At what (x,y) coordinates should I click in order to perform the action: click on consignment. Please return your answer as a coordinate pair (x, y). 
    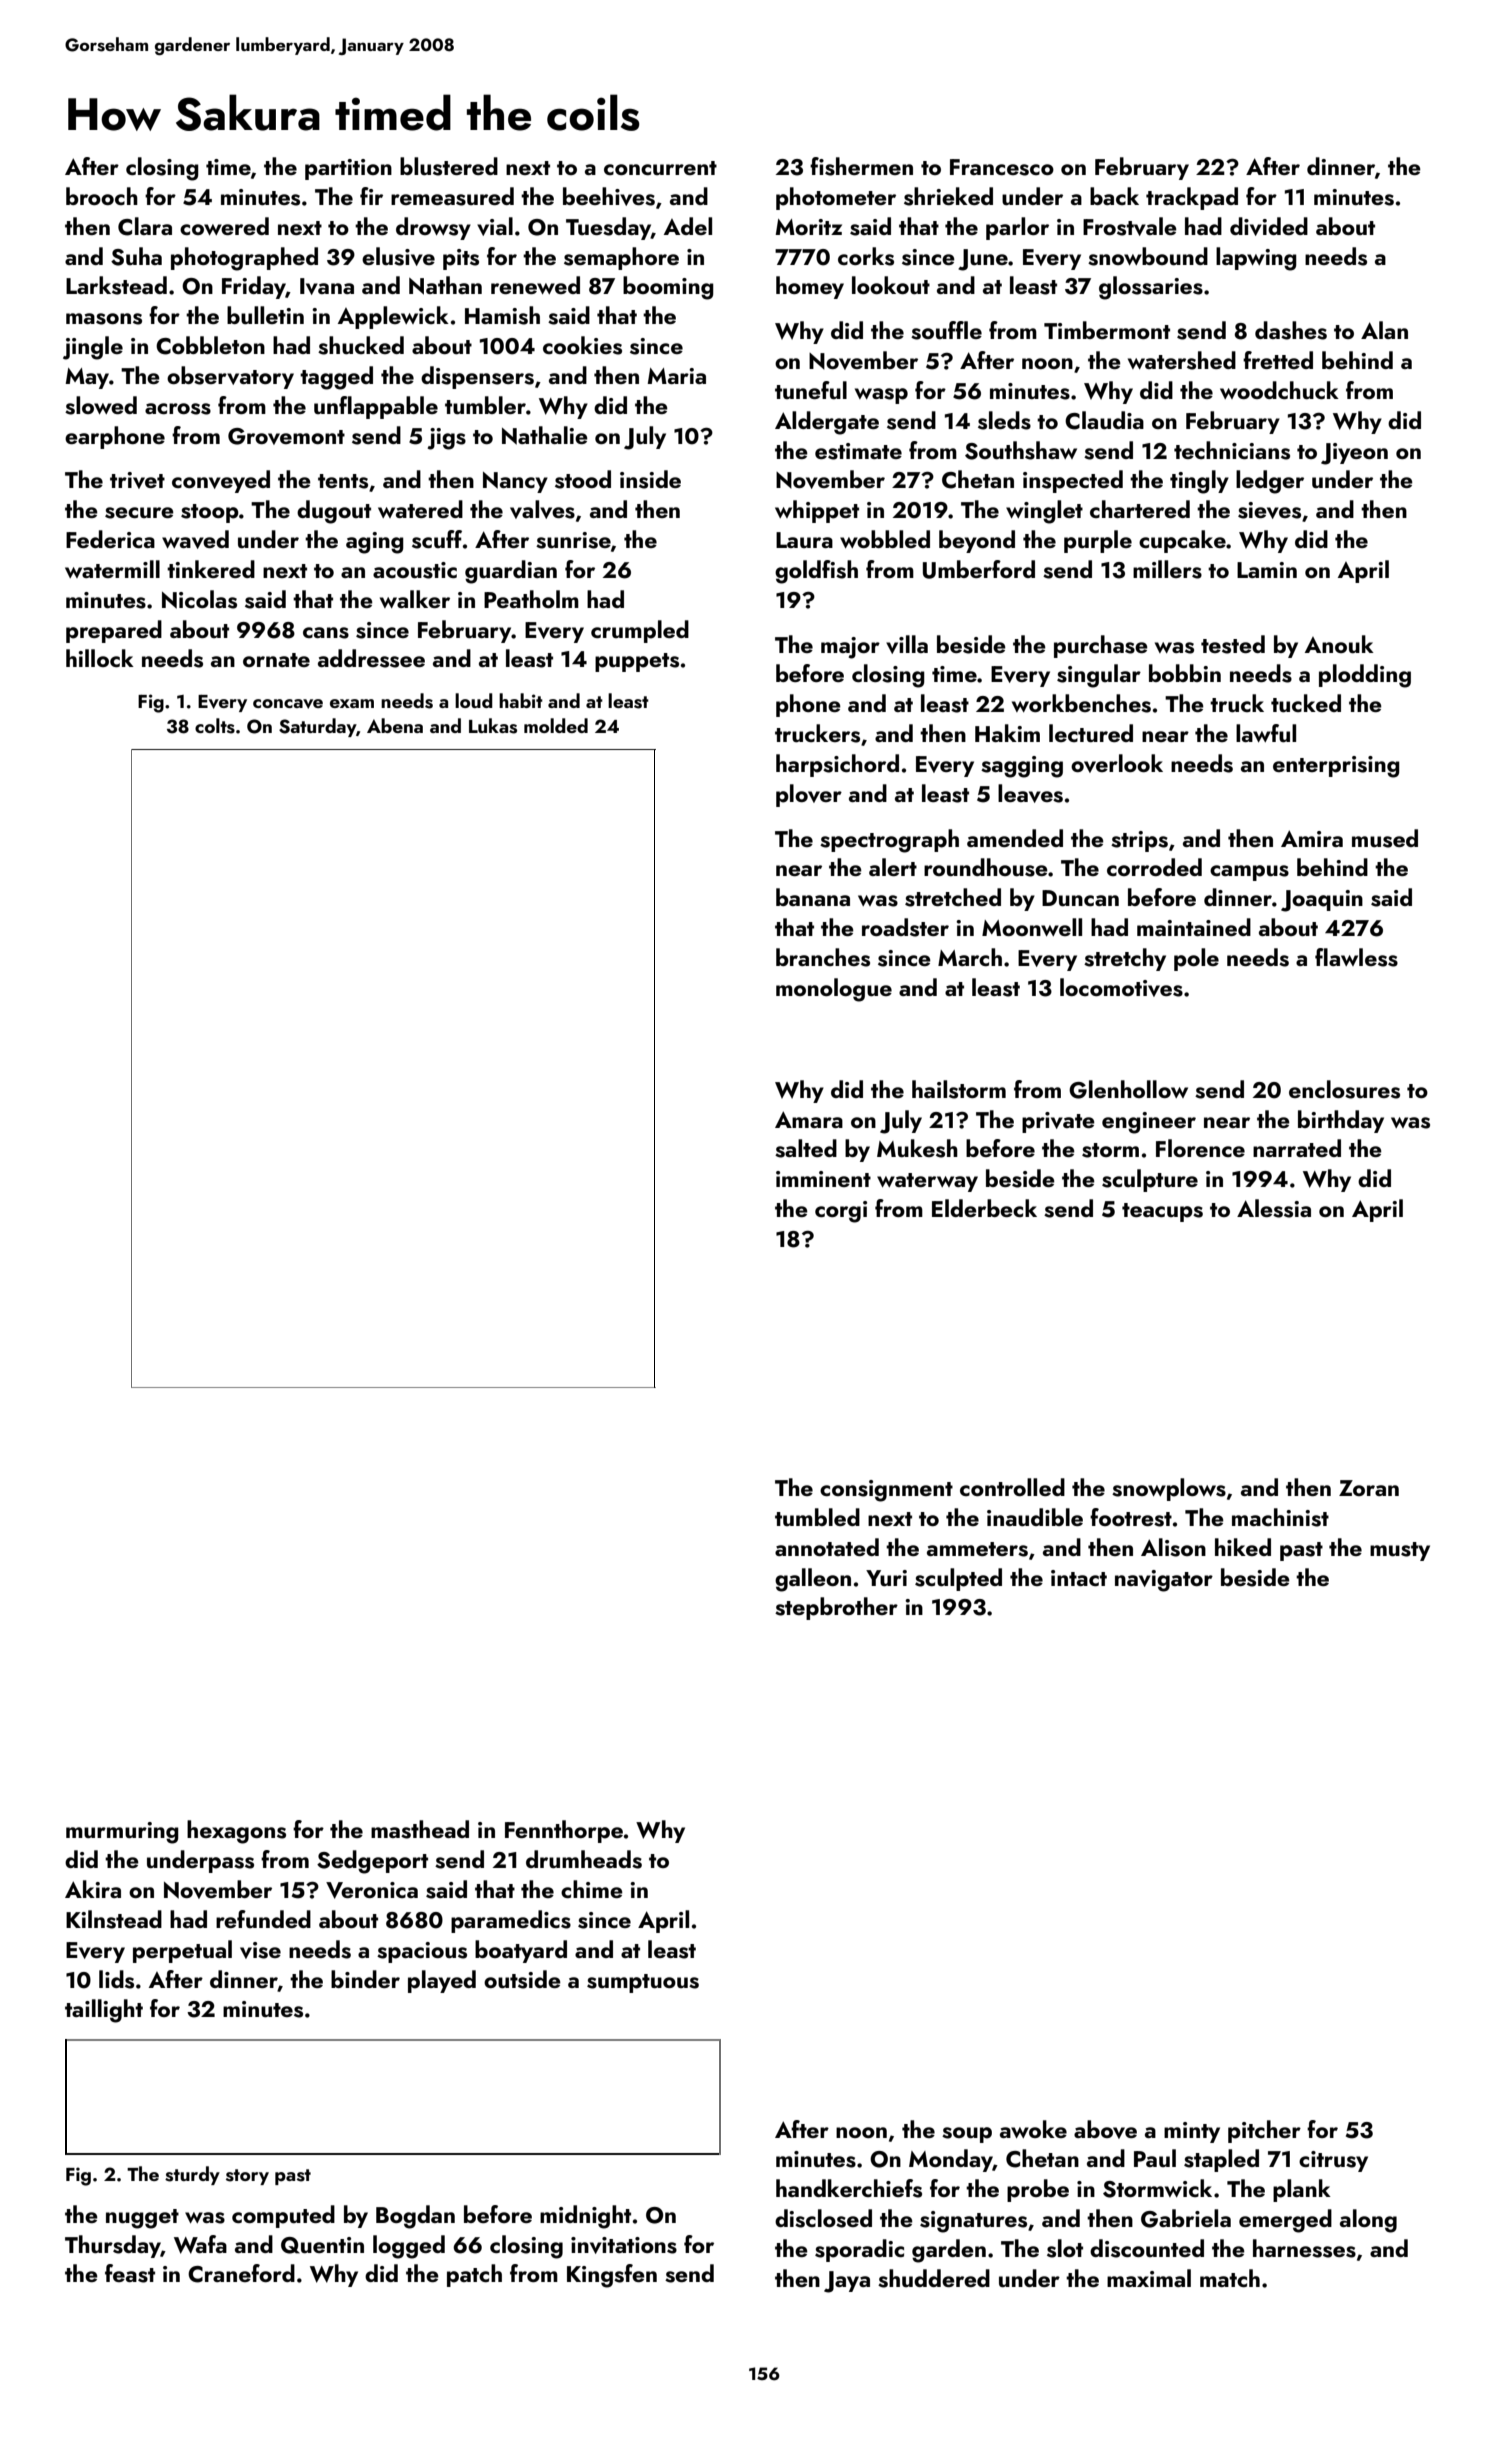
    Looking at the image, I should click on (886, 1491).
